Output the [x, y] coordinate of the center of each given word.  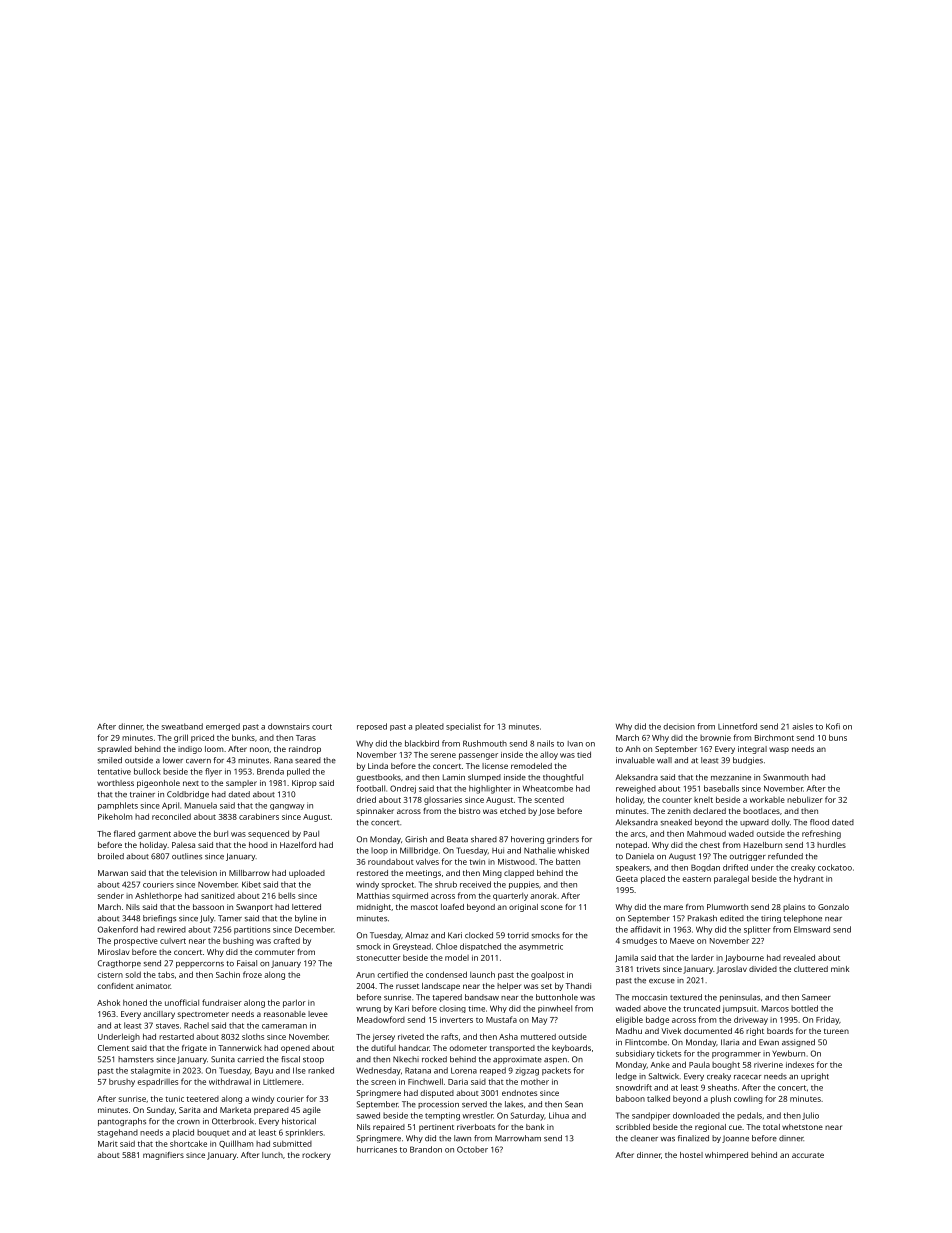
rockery [316, 1156]
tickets [669, 1053]
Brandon [426, 1149]
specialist [463, 727]
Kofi [833, 726]
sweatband [182, 726]
